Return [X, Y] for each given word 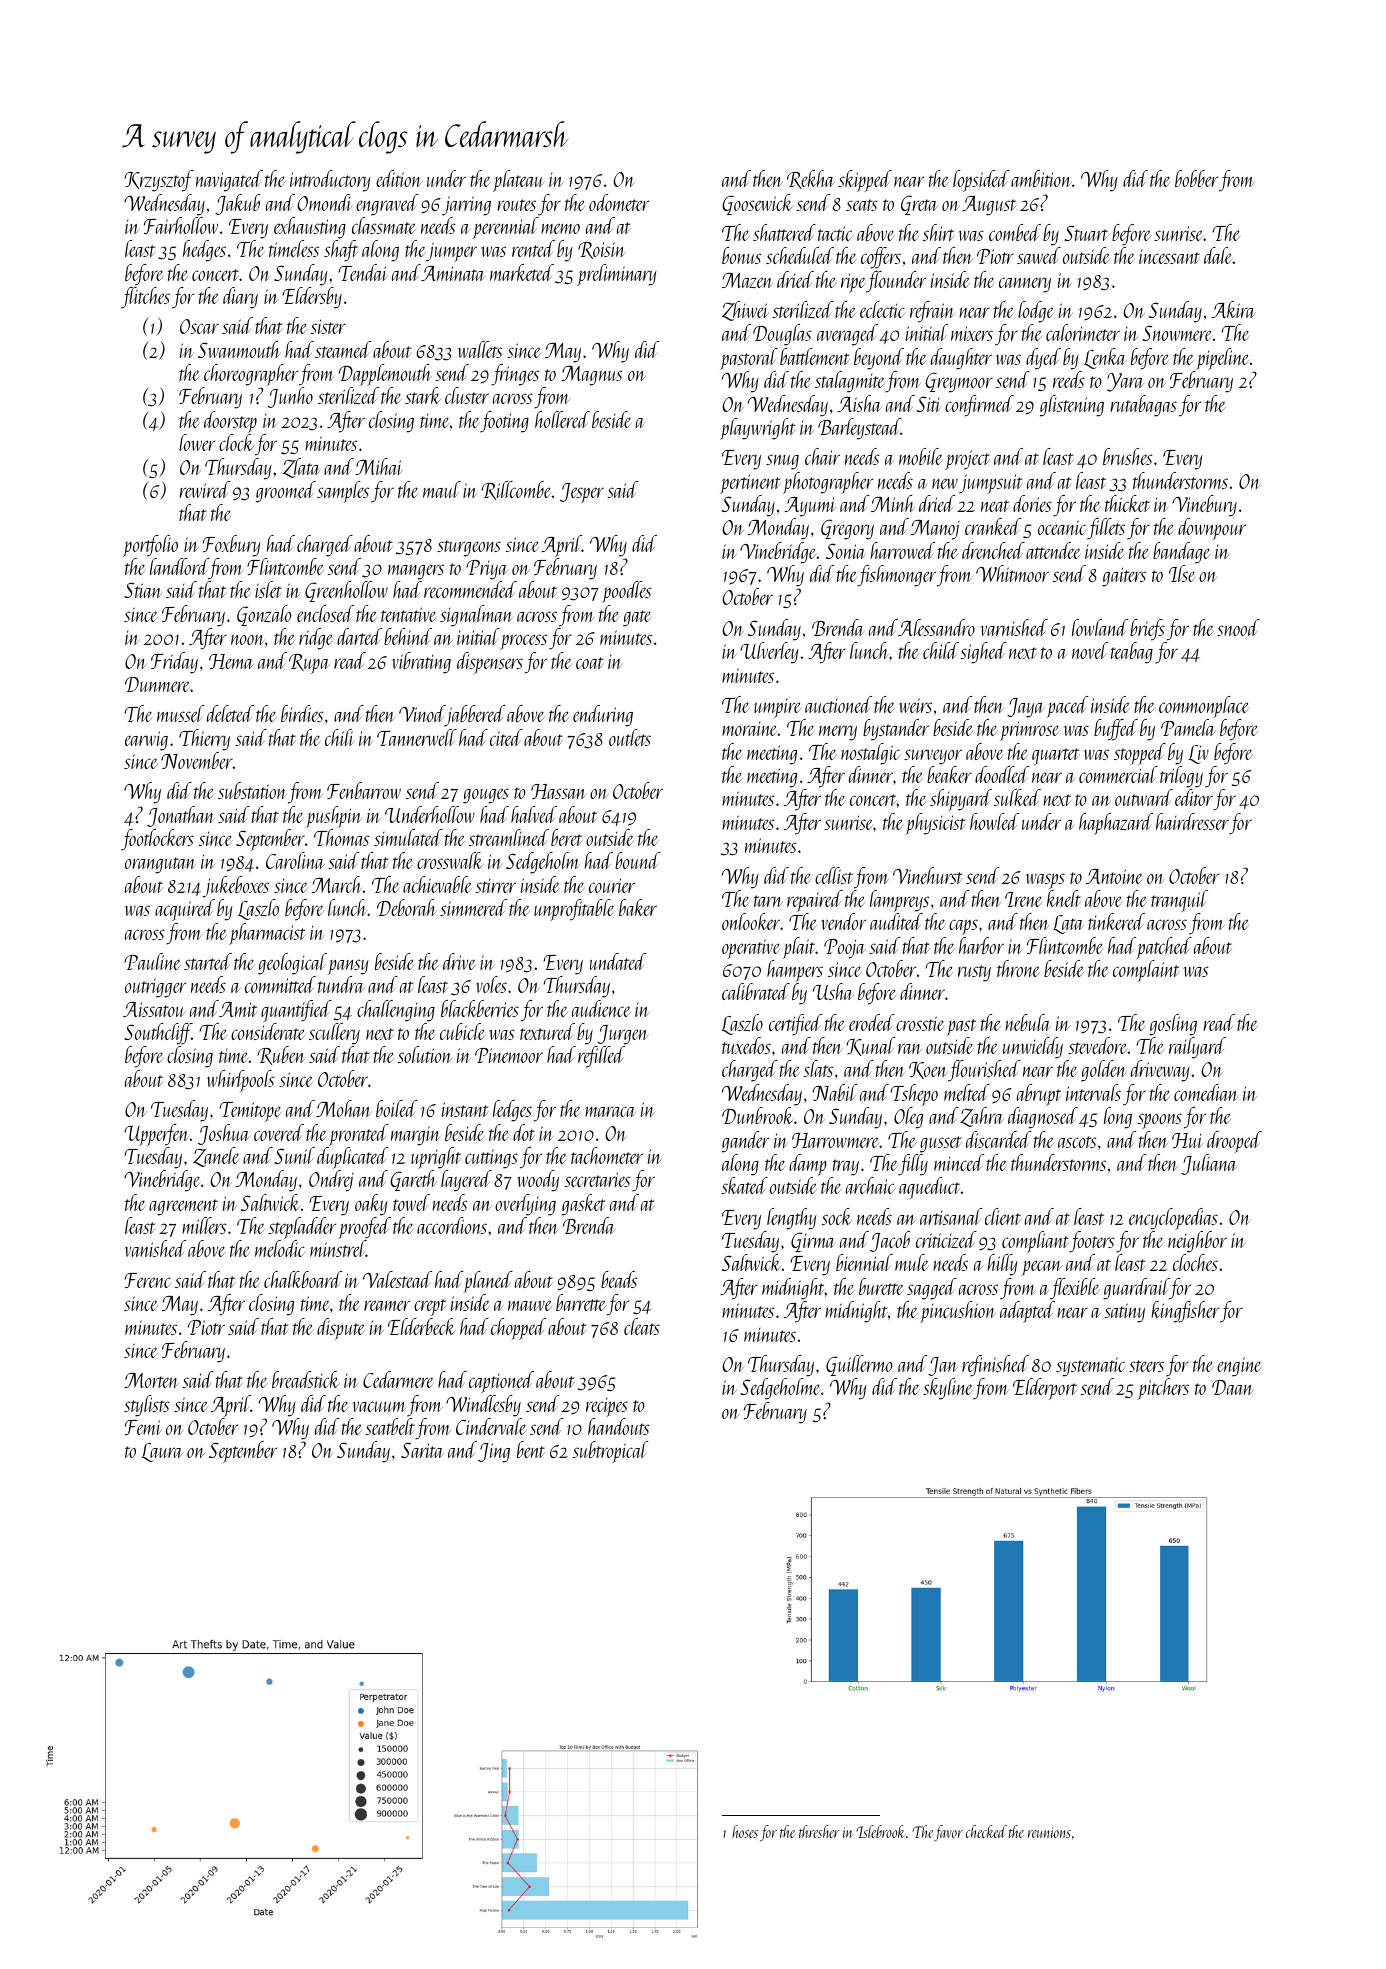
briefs [1147, 630]
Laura [162, 1452]
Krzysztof [159, 181]
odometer [619, 202]
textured [547, 1031]
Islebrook [881, 1831]
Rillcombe [516, 490]
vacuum [379, 1406]
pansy [348, 967]
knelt [1064, 898]
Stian [143, 590]
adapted [1027, 1312]
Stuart [1086, 233]
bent [531, 1449]
